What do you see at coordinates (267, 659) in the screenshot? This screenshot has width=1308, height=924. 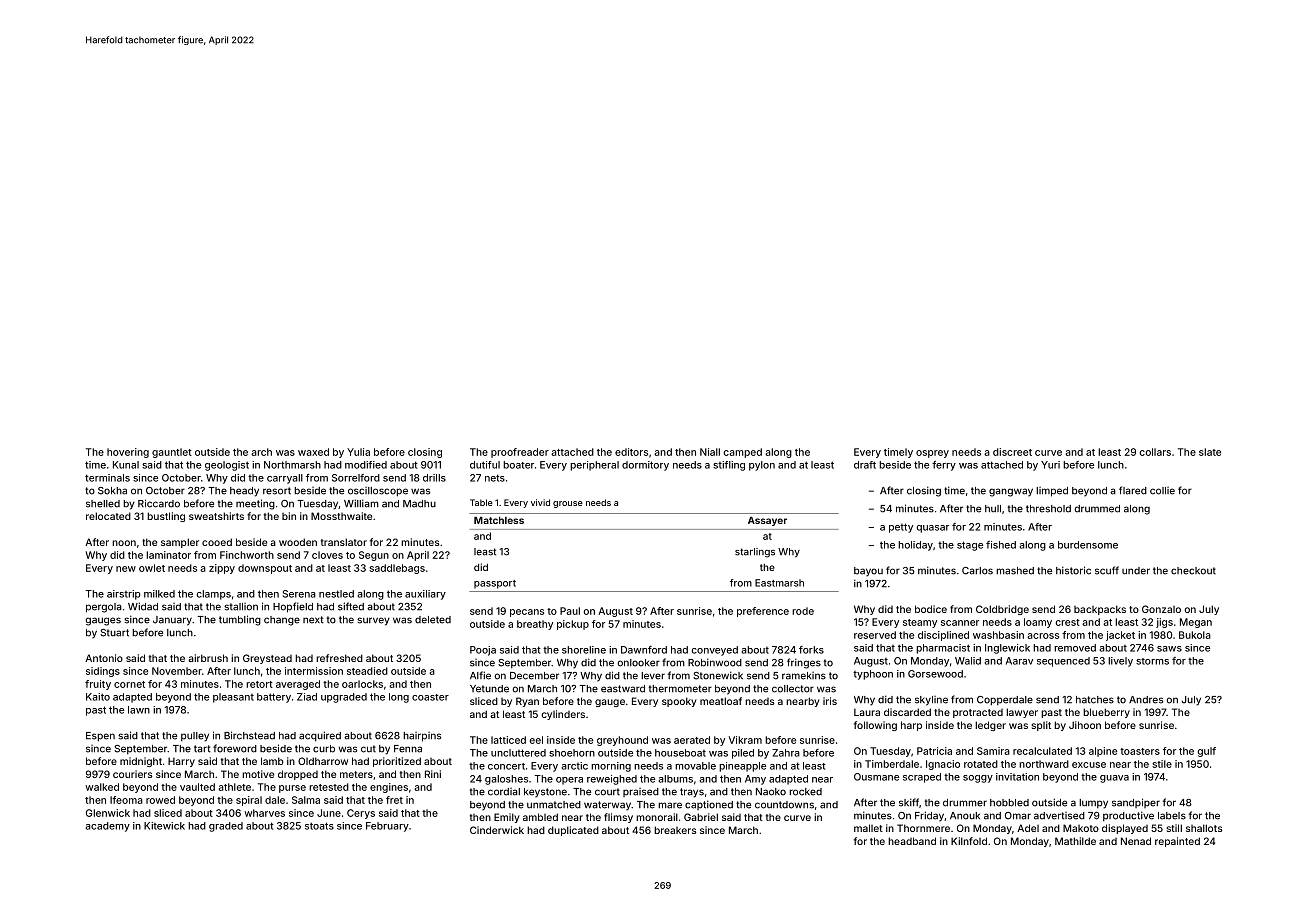 I see `Greystead` at bounding box center [267, 659].
